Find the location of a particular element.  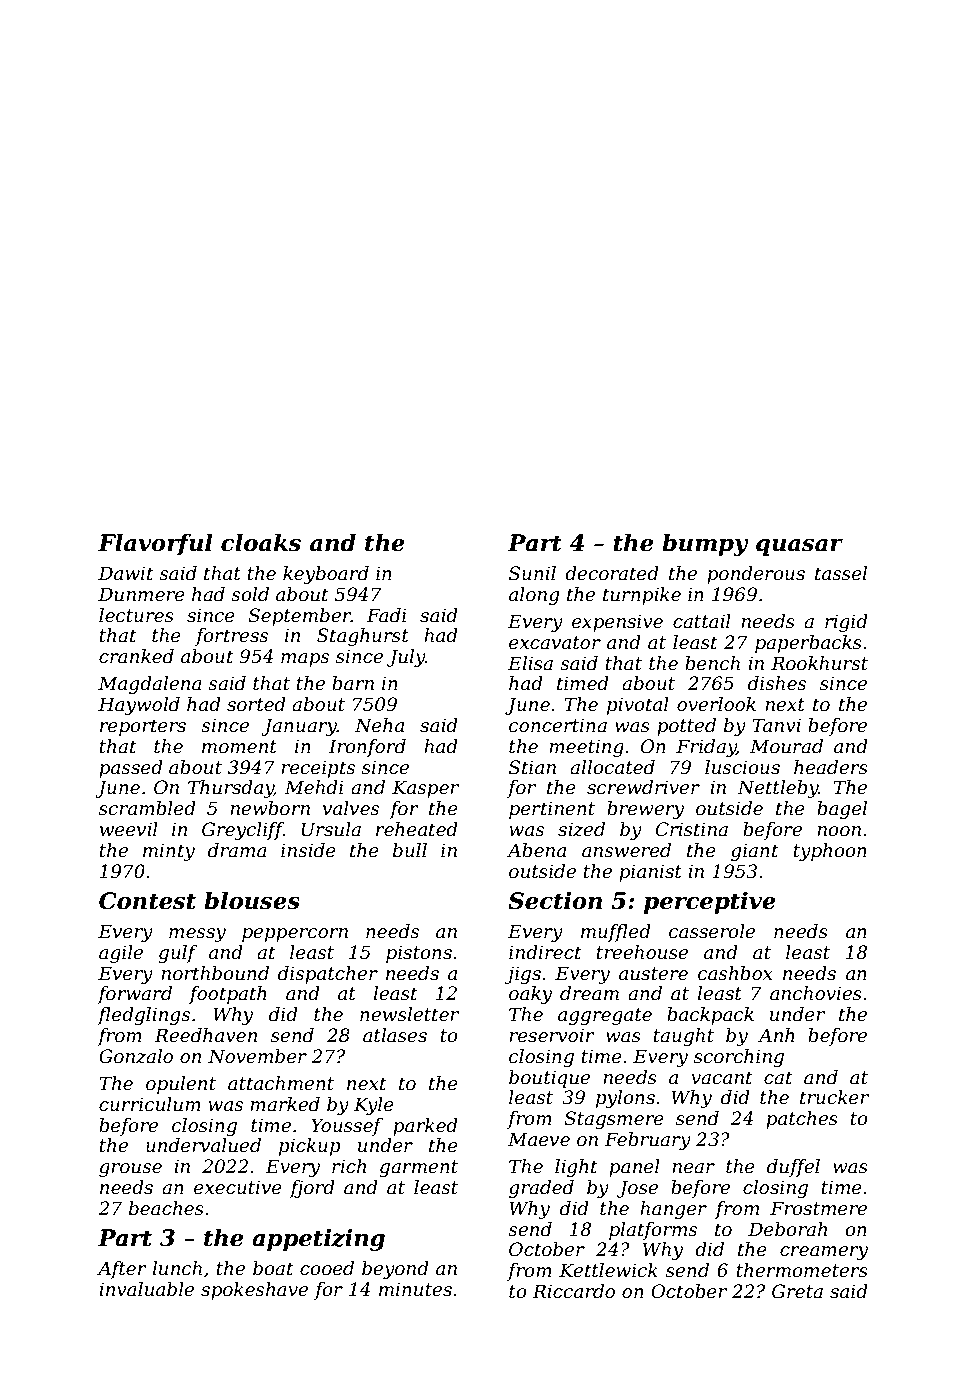

peppercorn is located at coordinates (295, 935).
